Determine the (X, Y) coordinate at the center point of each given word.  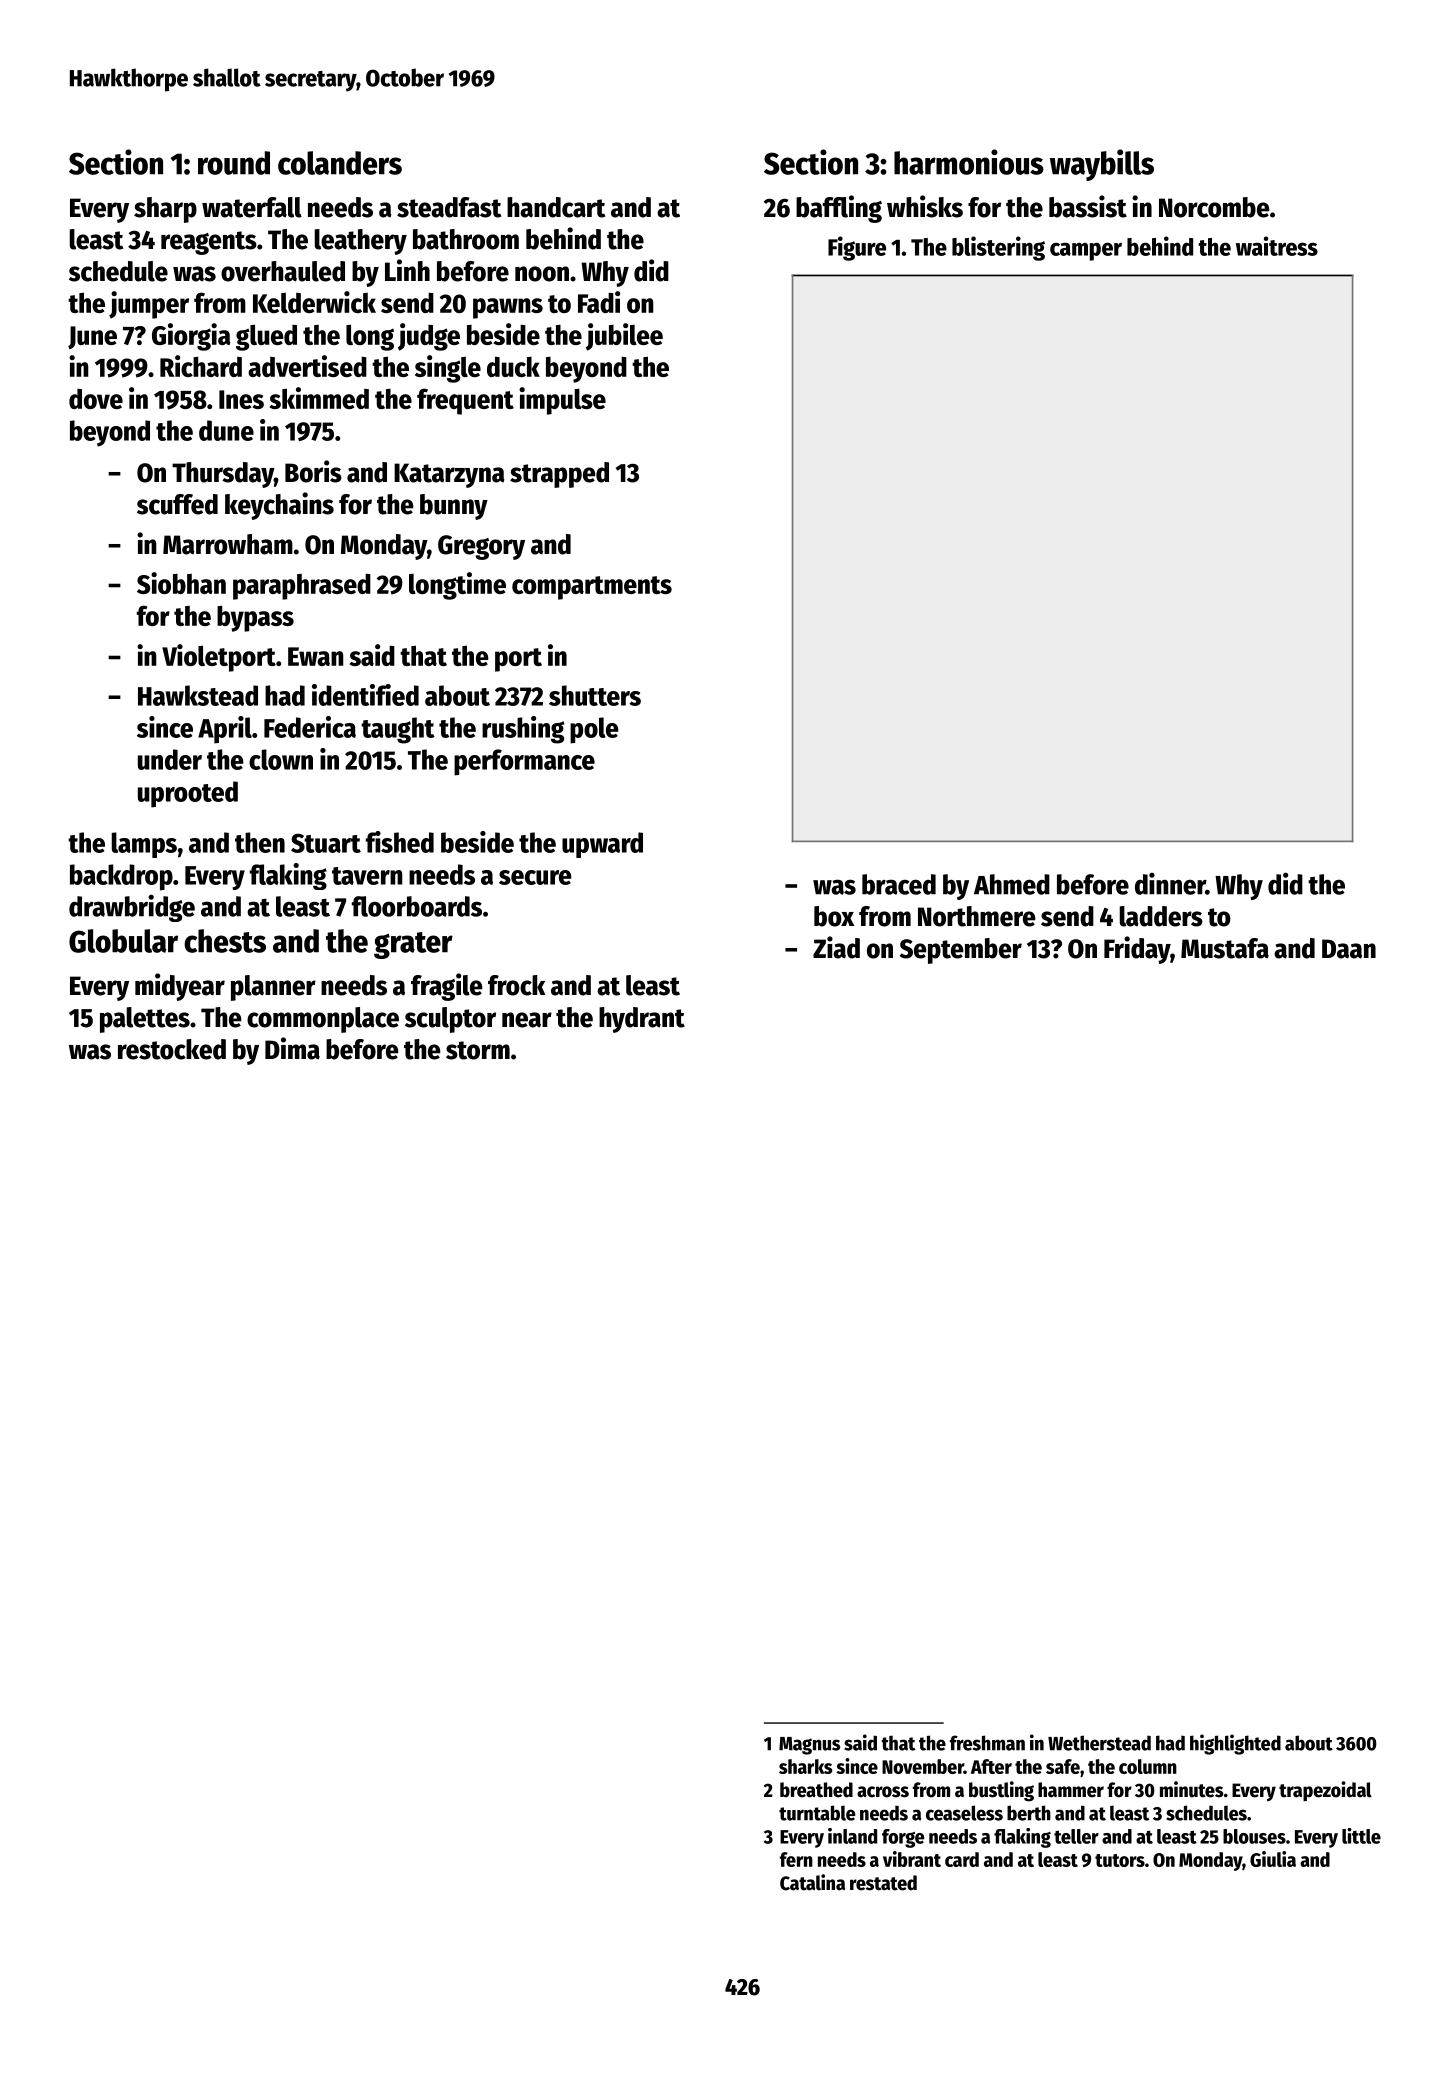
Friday (1137, 950)
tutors (1120, 1860)
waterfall (252, 207)
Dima (292, 1048)
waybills (1102, 165)
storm (478, 1050)
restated (883, 1883)
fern (796, 1859)
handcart (556, 207)
